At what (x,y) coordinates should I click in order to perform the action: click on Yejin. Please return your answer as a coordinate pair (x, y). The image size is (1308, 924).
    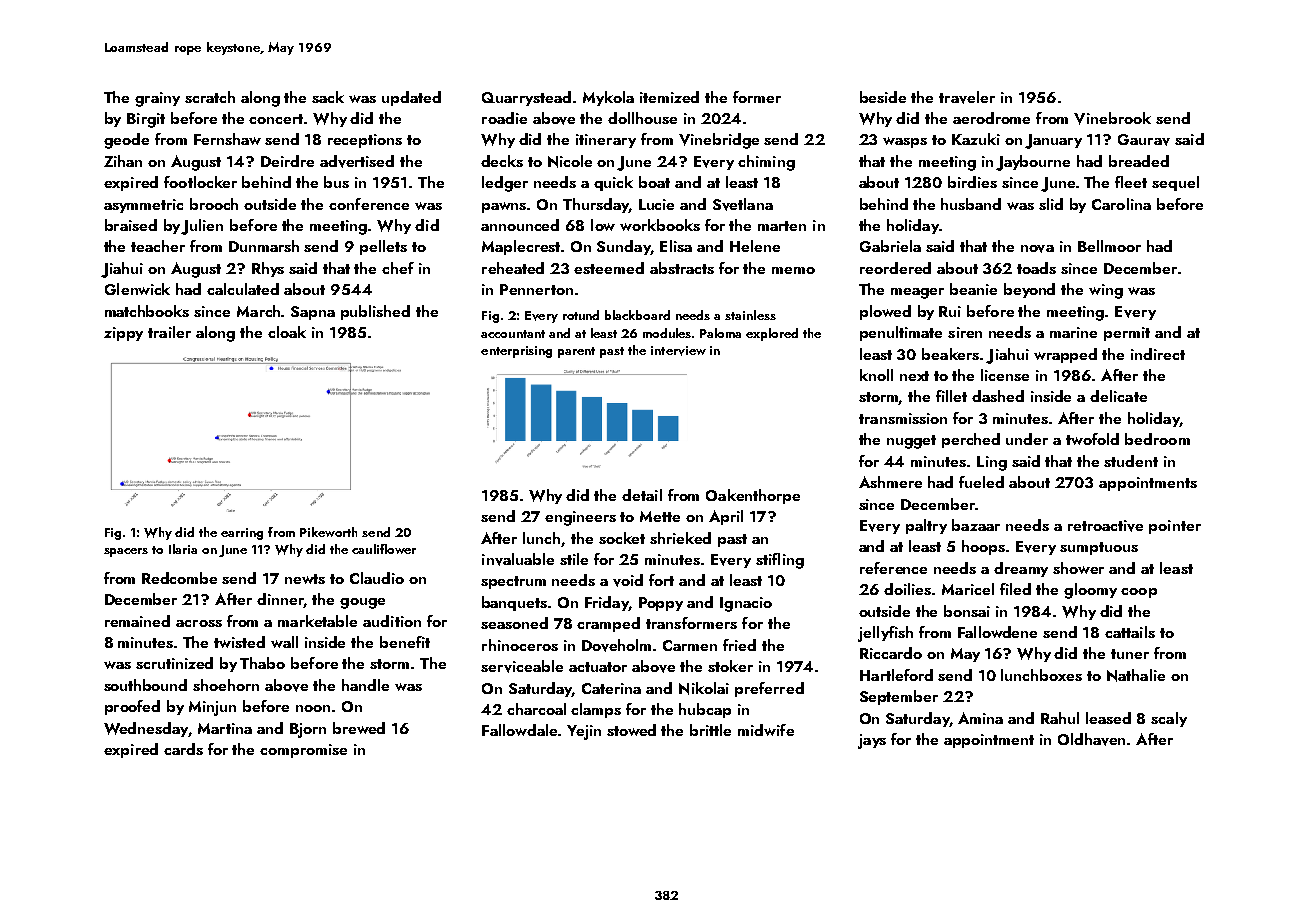
    Looking at the image, I should click on (584, 732).
